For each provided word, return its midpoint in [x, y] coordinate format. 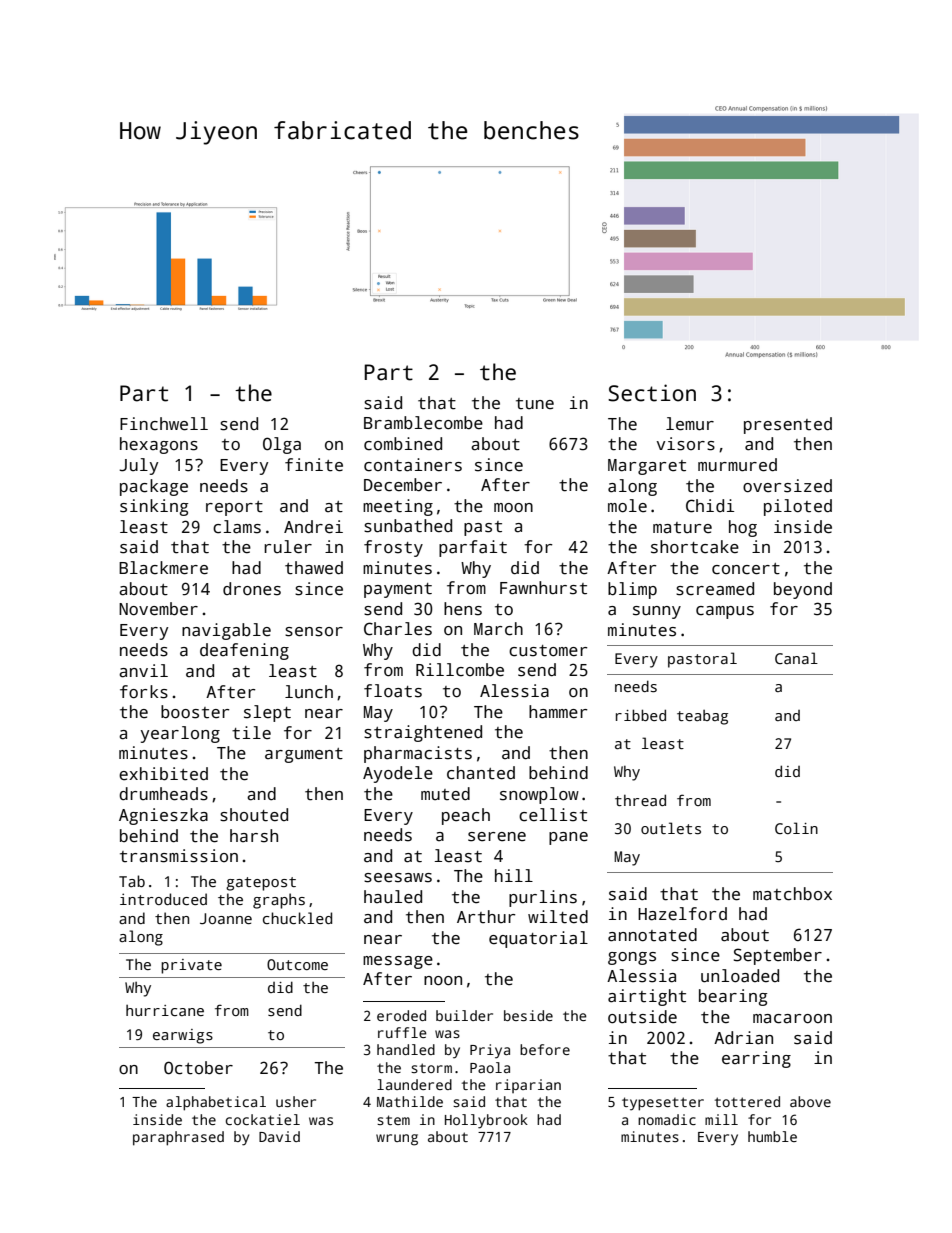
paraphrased [178, 1138]
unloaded [740, 976]
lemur [690, 424]
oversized [787, 486]
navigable [226, 631]
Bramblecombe [423, 423]
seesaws [398, 878]
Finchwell [164, 424]
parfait [473, 548]
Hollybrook [486, 1121]
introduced [163, 899]
